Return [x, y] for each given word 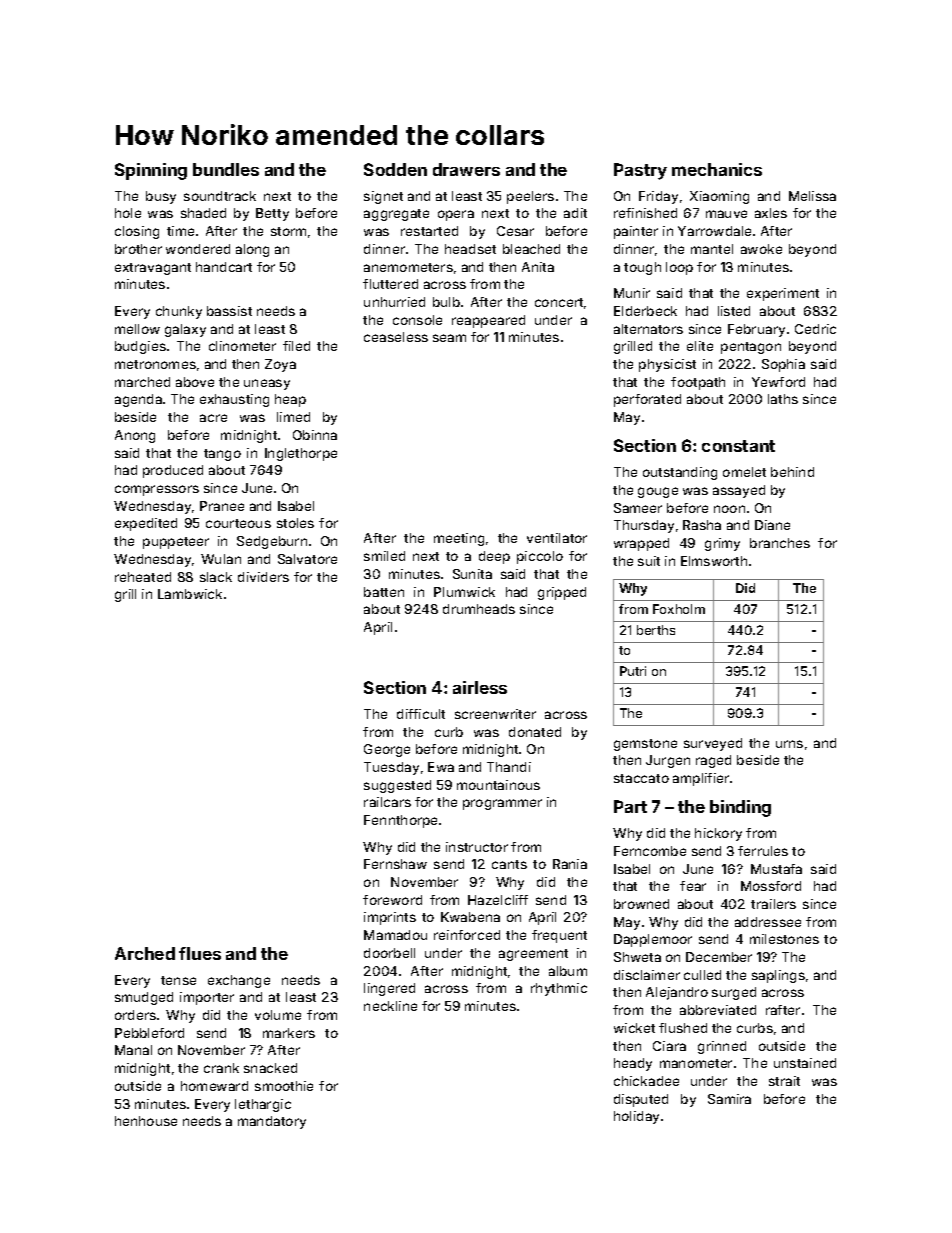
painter [636, 232]
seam [449, 338]
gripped [562, 593]
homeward [214, 1086]
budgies [140, 347]
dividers [263, 577]
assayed [739, 491]
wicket [634, 1028]
